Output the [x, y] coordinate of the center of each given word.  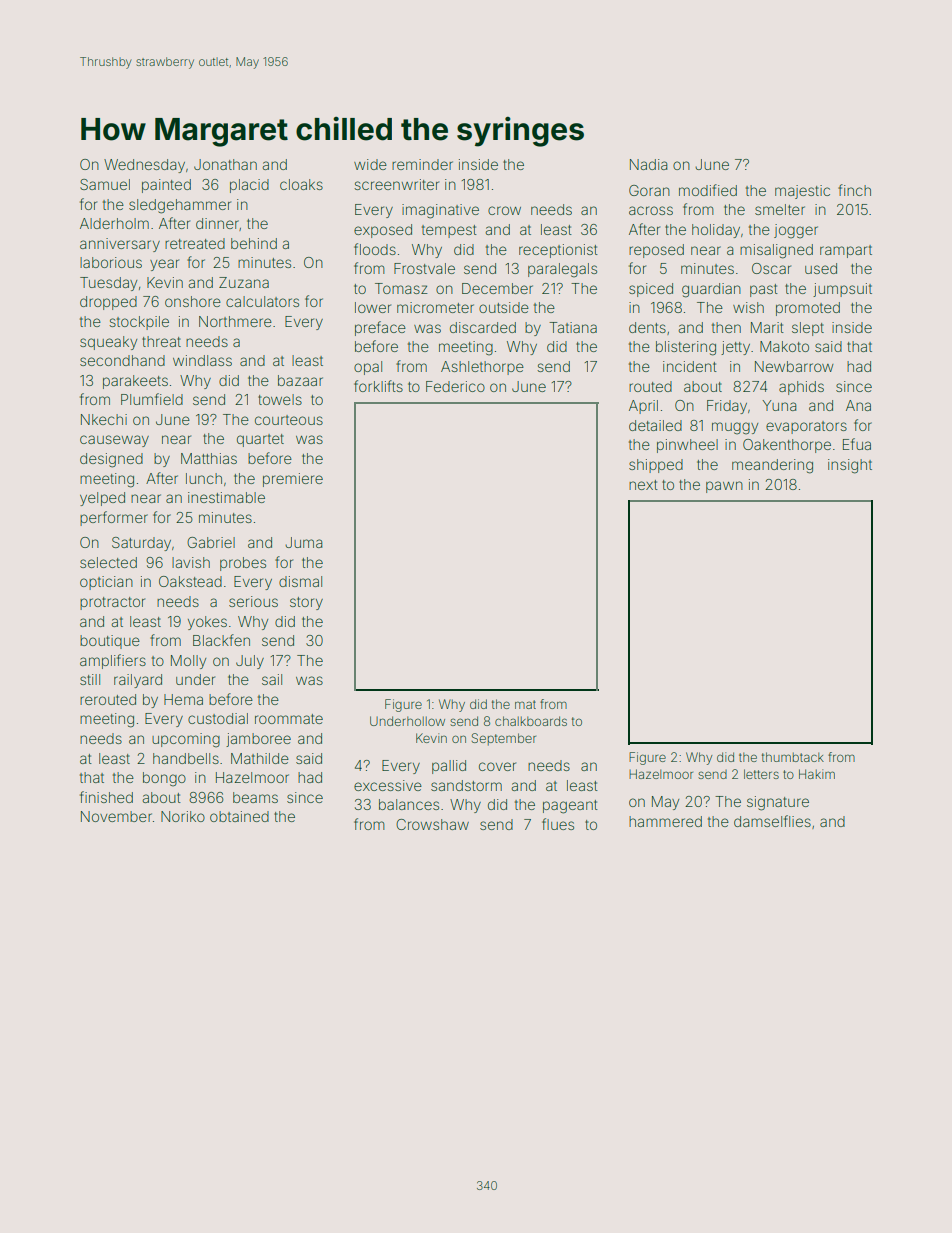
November [116, 816]
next [643, 485]
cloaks [301, 184]
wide [370, 164]
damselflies [772, 821]
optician [106, 583]
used [821, 268]
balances [409, 804]
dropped [108, 303]
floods [375, 249]
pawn [724, 487]
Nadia [649, 164]
